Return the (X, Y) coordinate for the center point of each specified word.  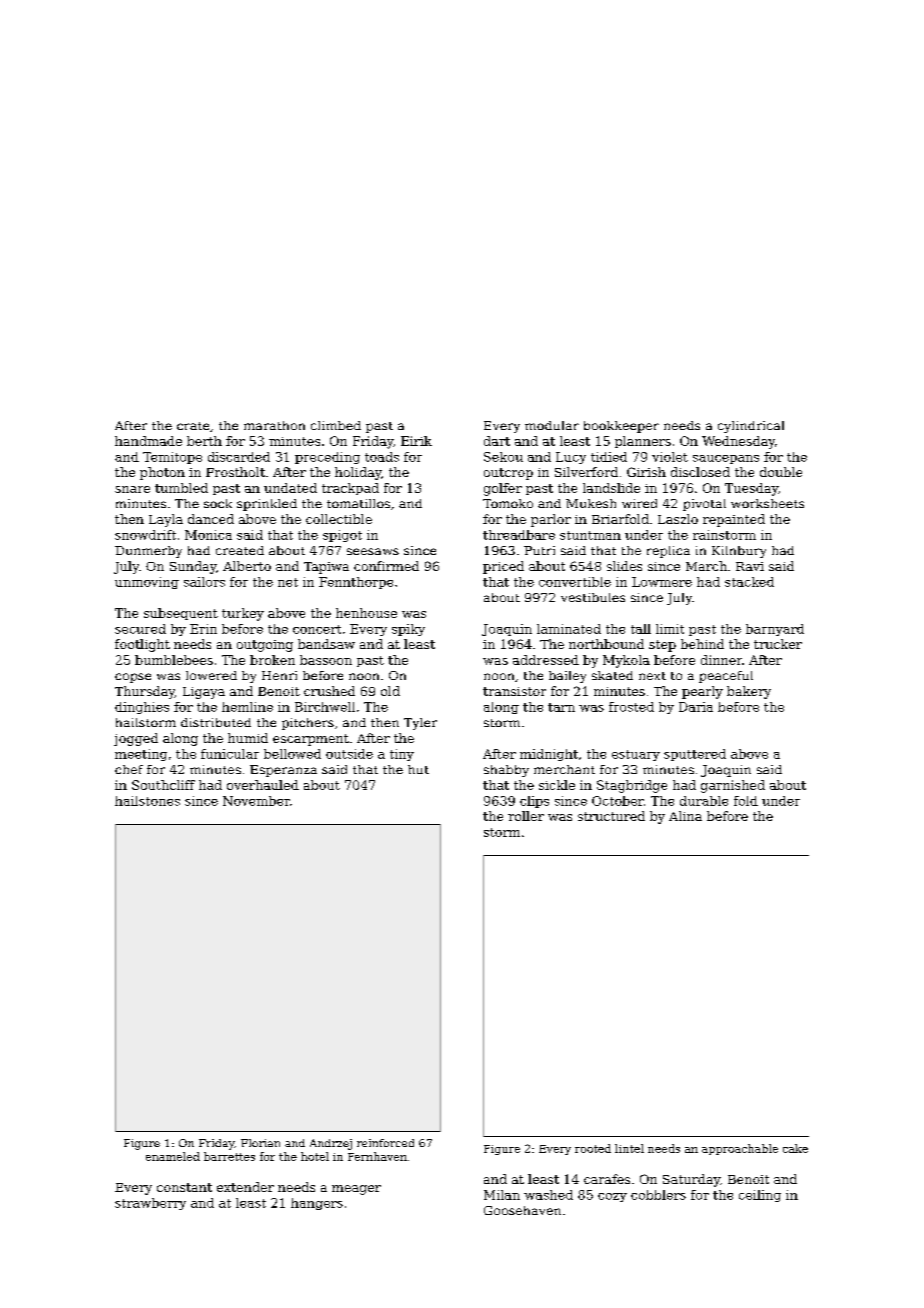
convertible (575, 582)
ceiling (760, 1196)
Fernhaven (377, 1156)
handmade (148, 441)
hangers (317, 1204)
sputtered (695, 755)
